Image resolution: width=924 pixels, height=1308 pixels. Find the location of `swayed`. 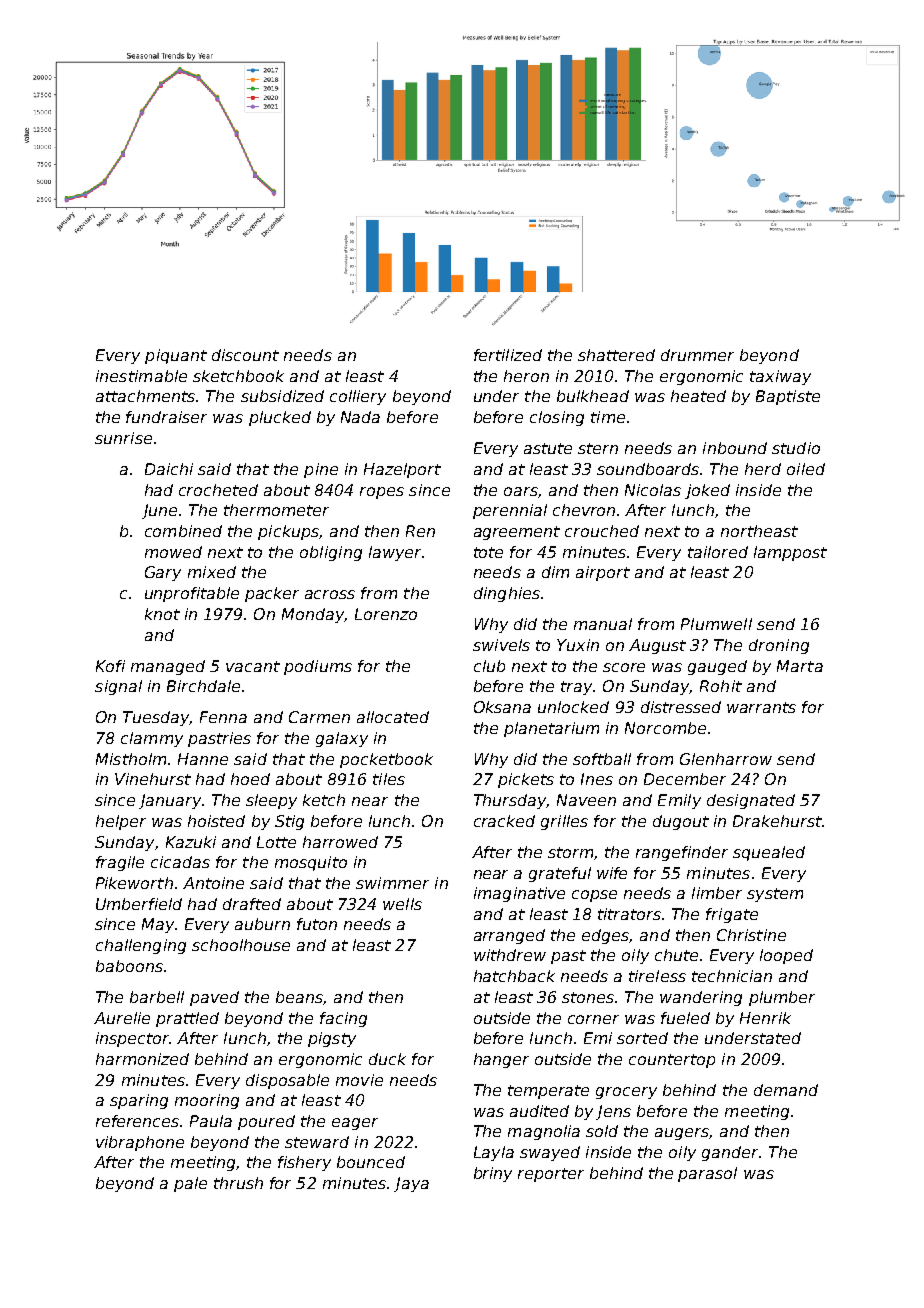

swayed is located at coordinates (550, 1153).
